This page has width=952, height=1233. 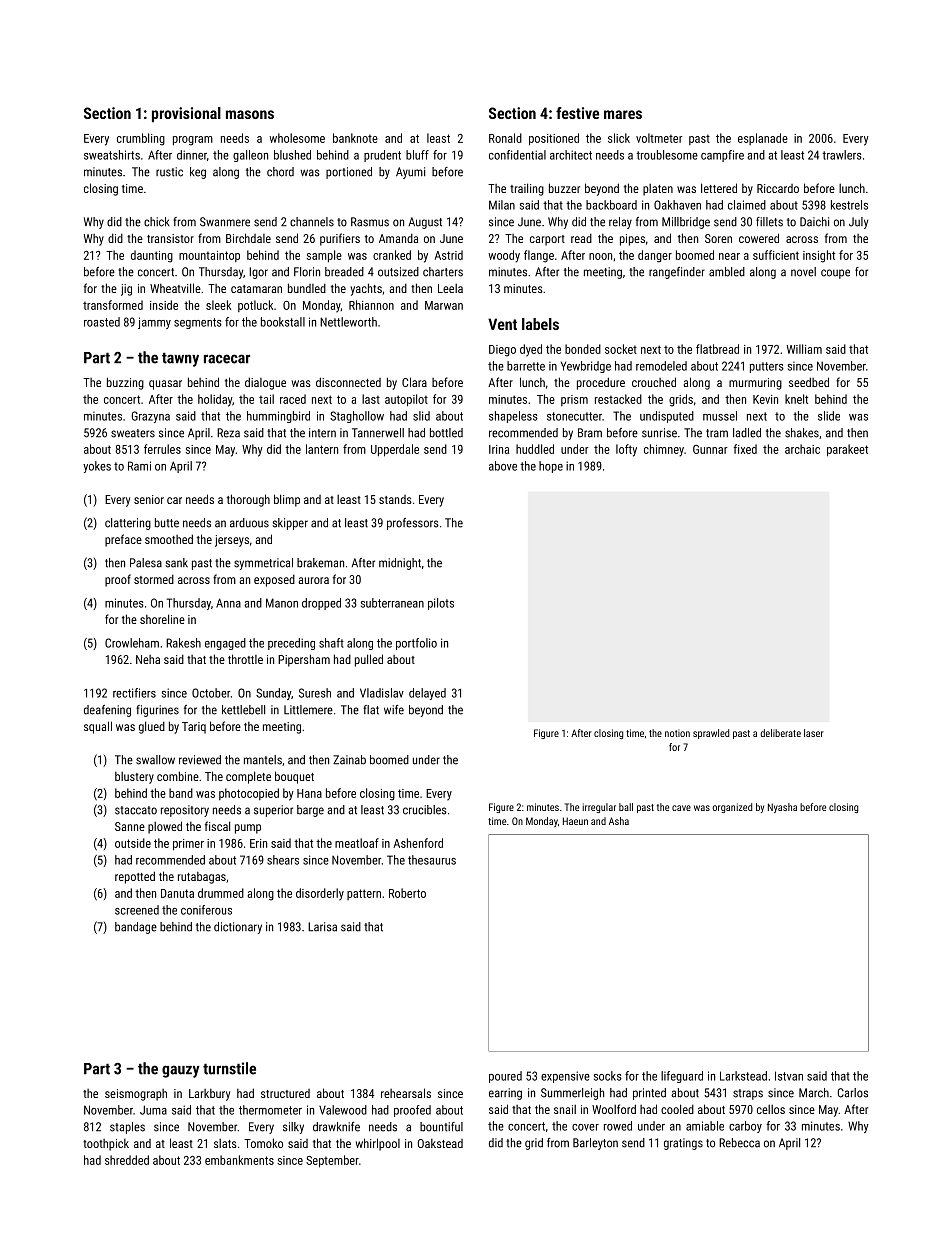 I want to click on gauzy, so click(x=181, y=1071).
